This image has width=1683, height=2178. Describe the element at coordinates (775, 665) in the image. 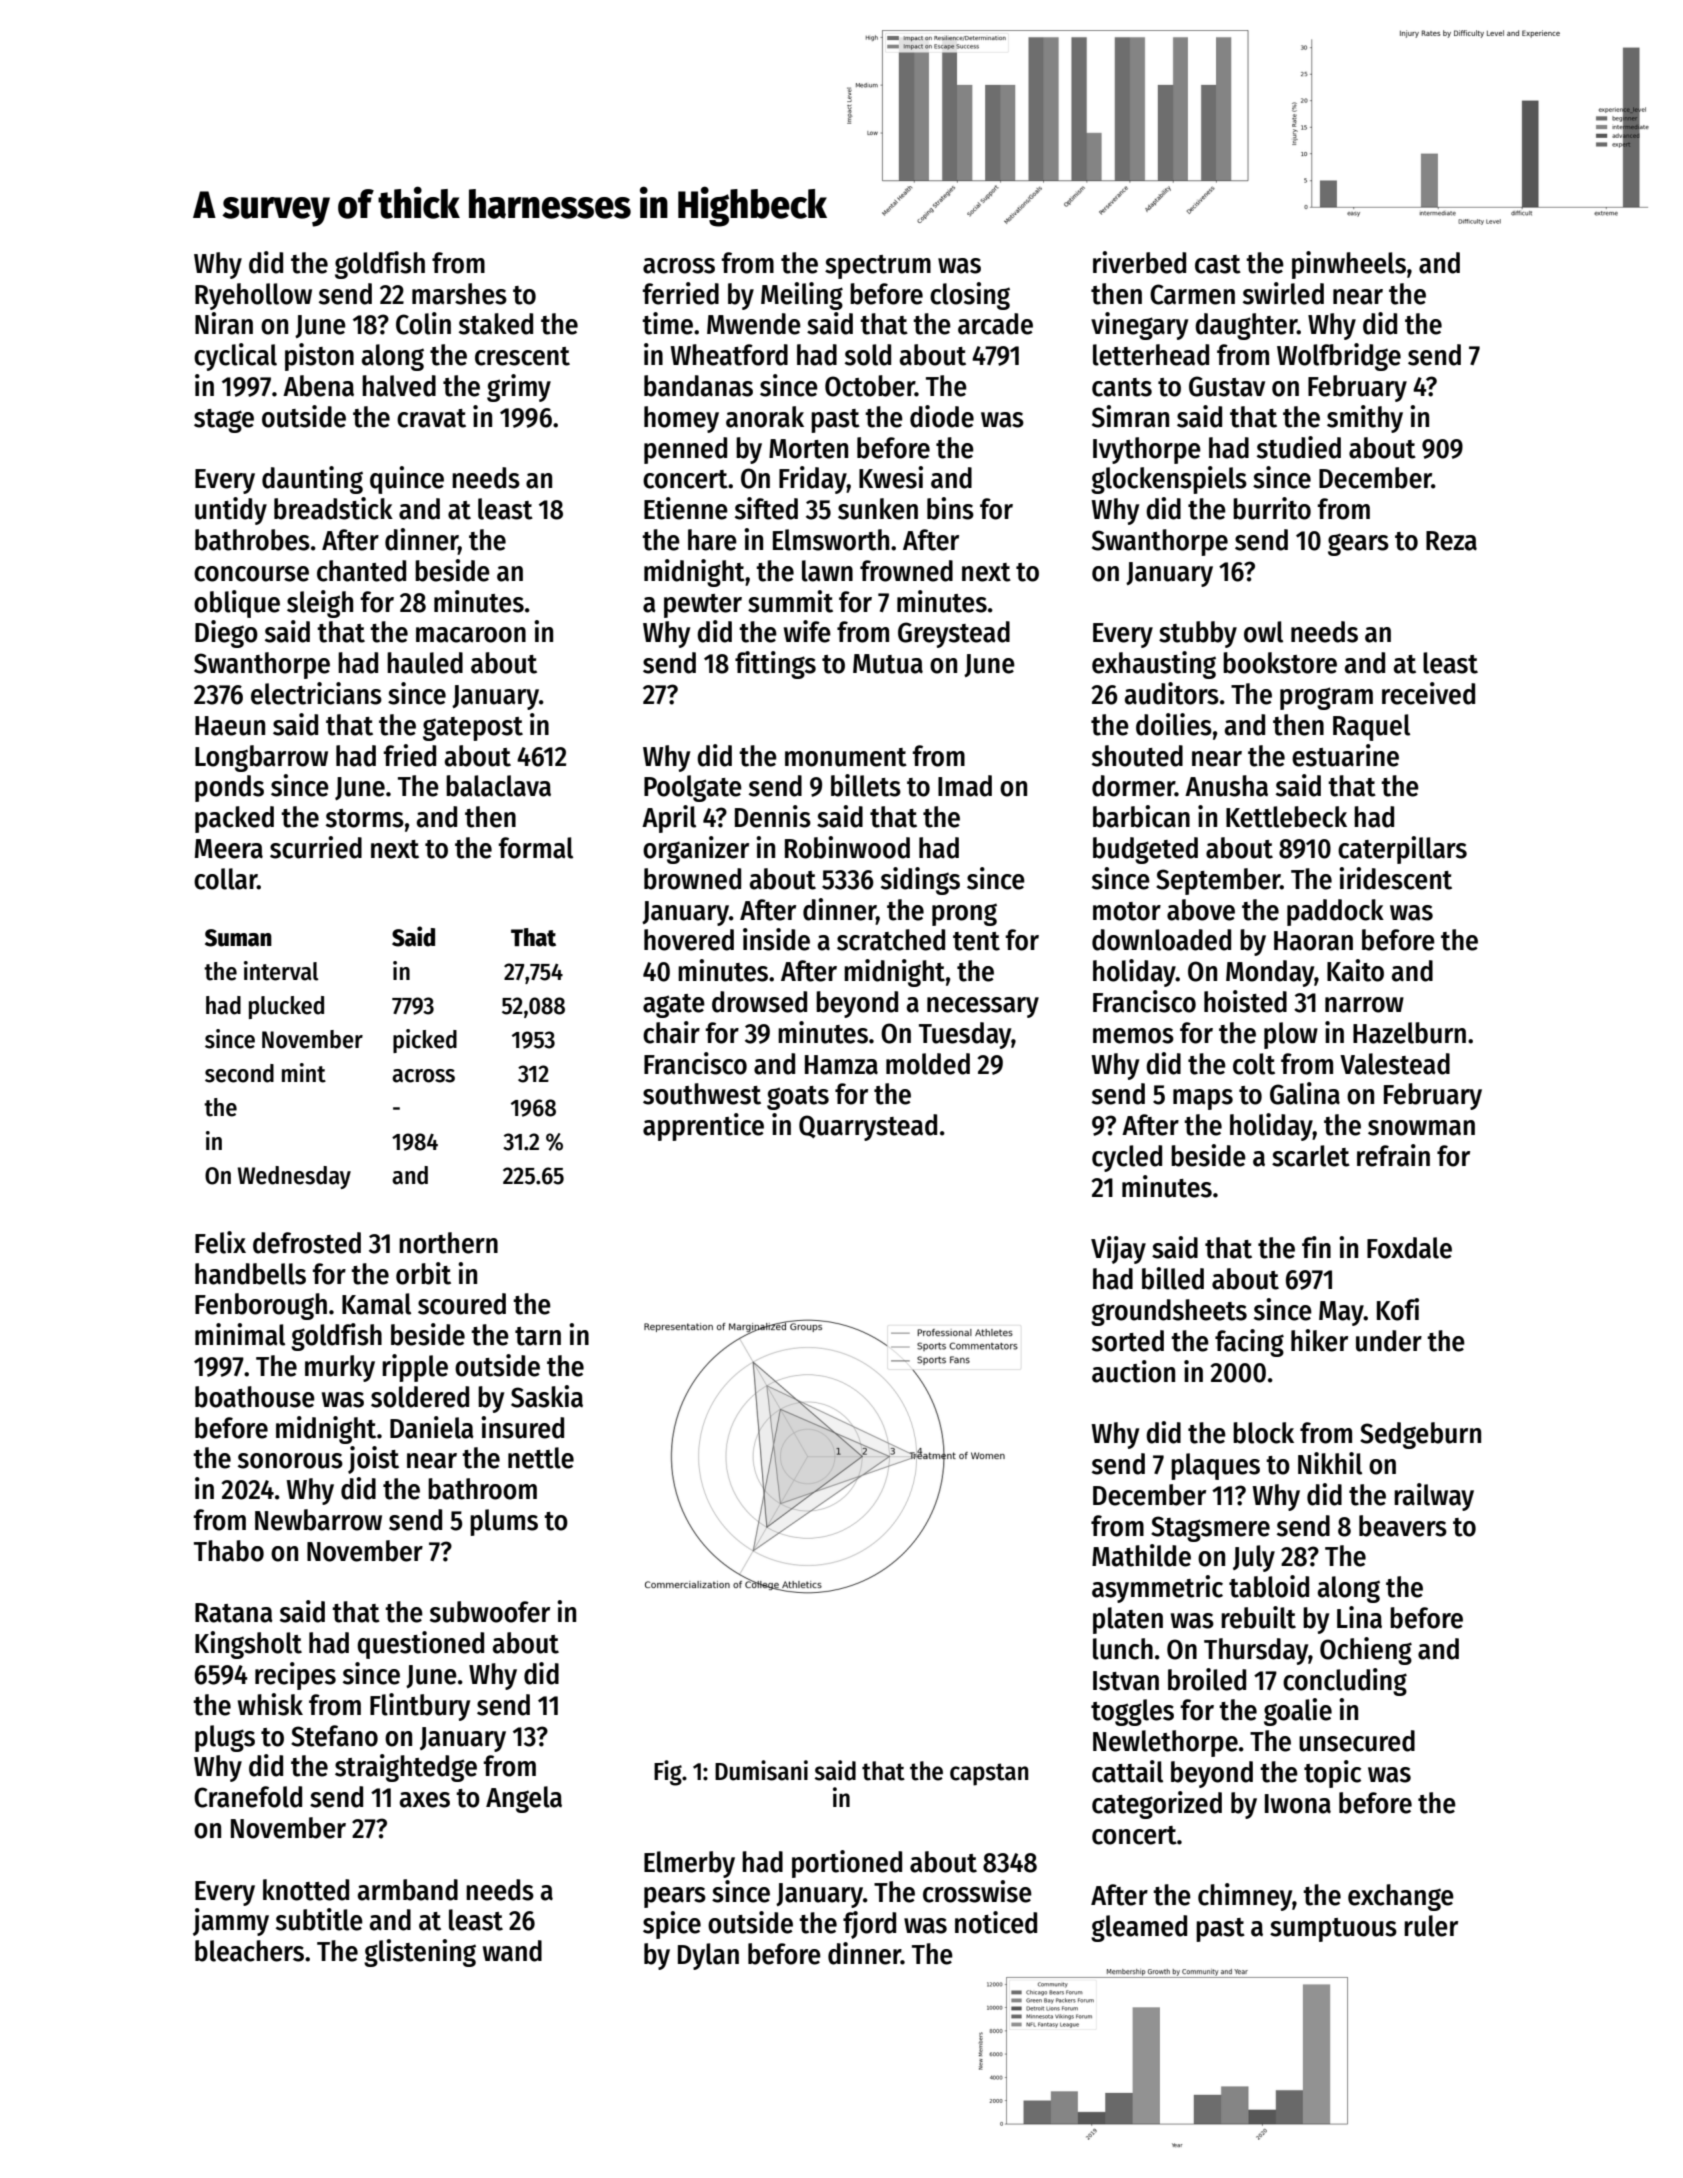

I see `fittings` at that location.
